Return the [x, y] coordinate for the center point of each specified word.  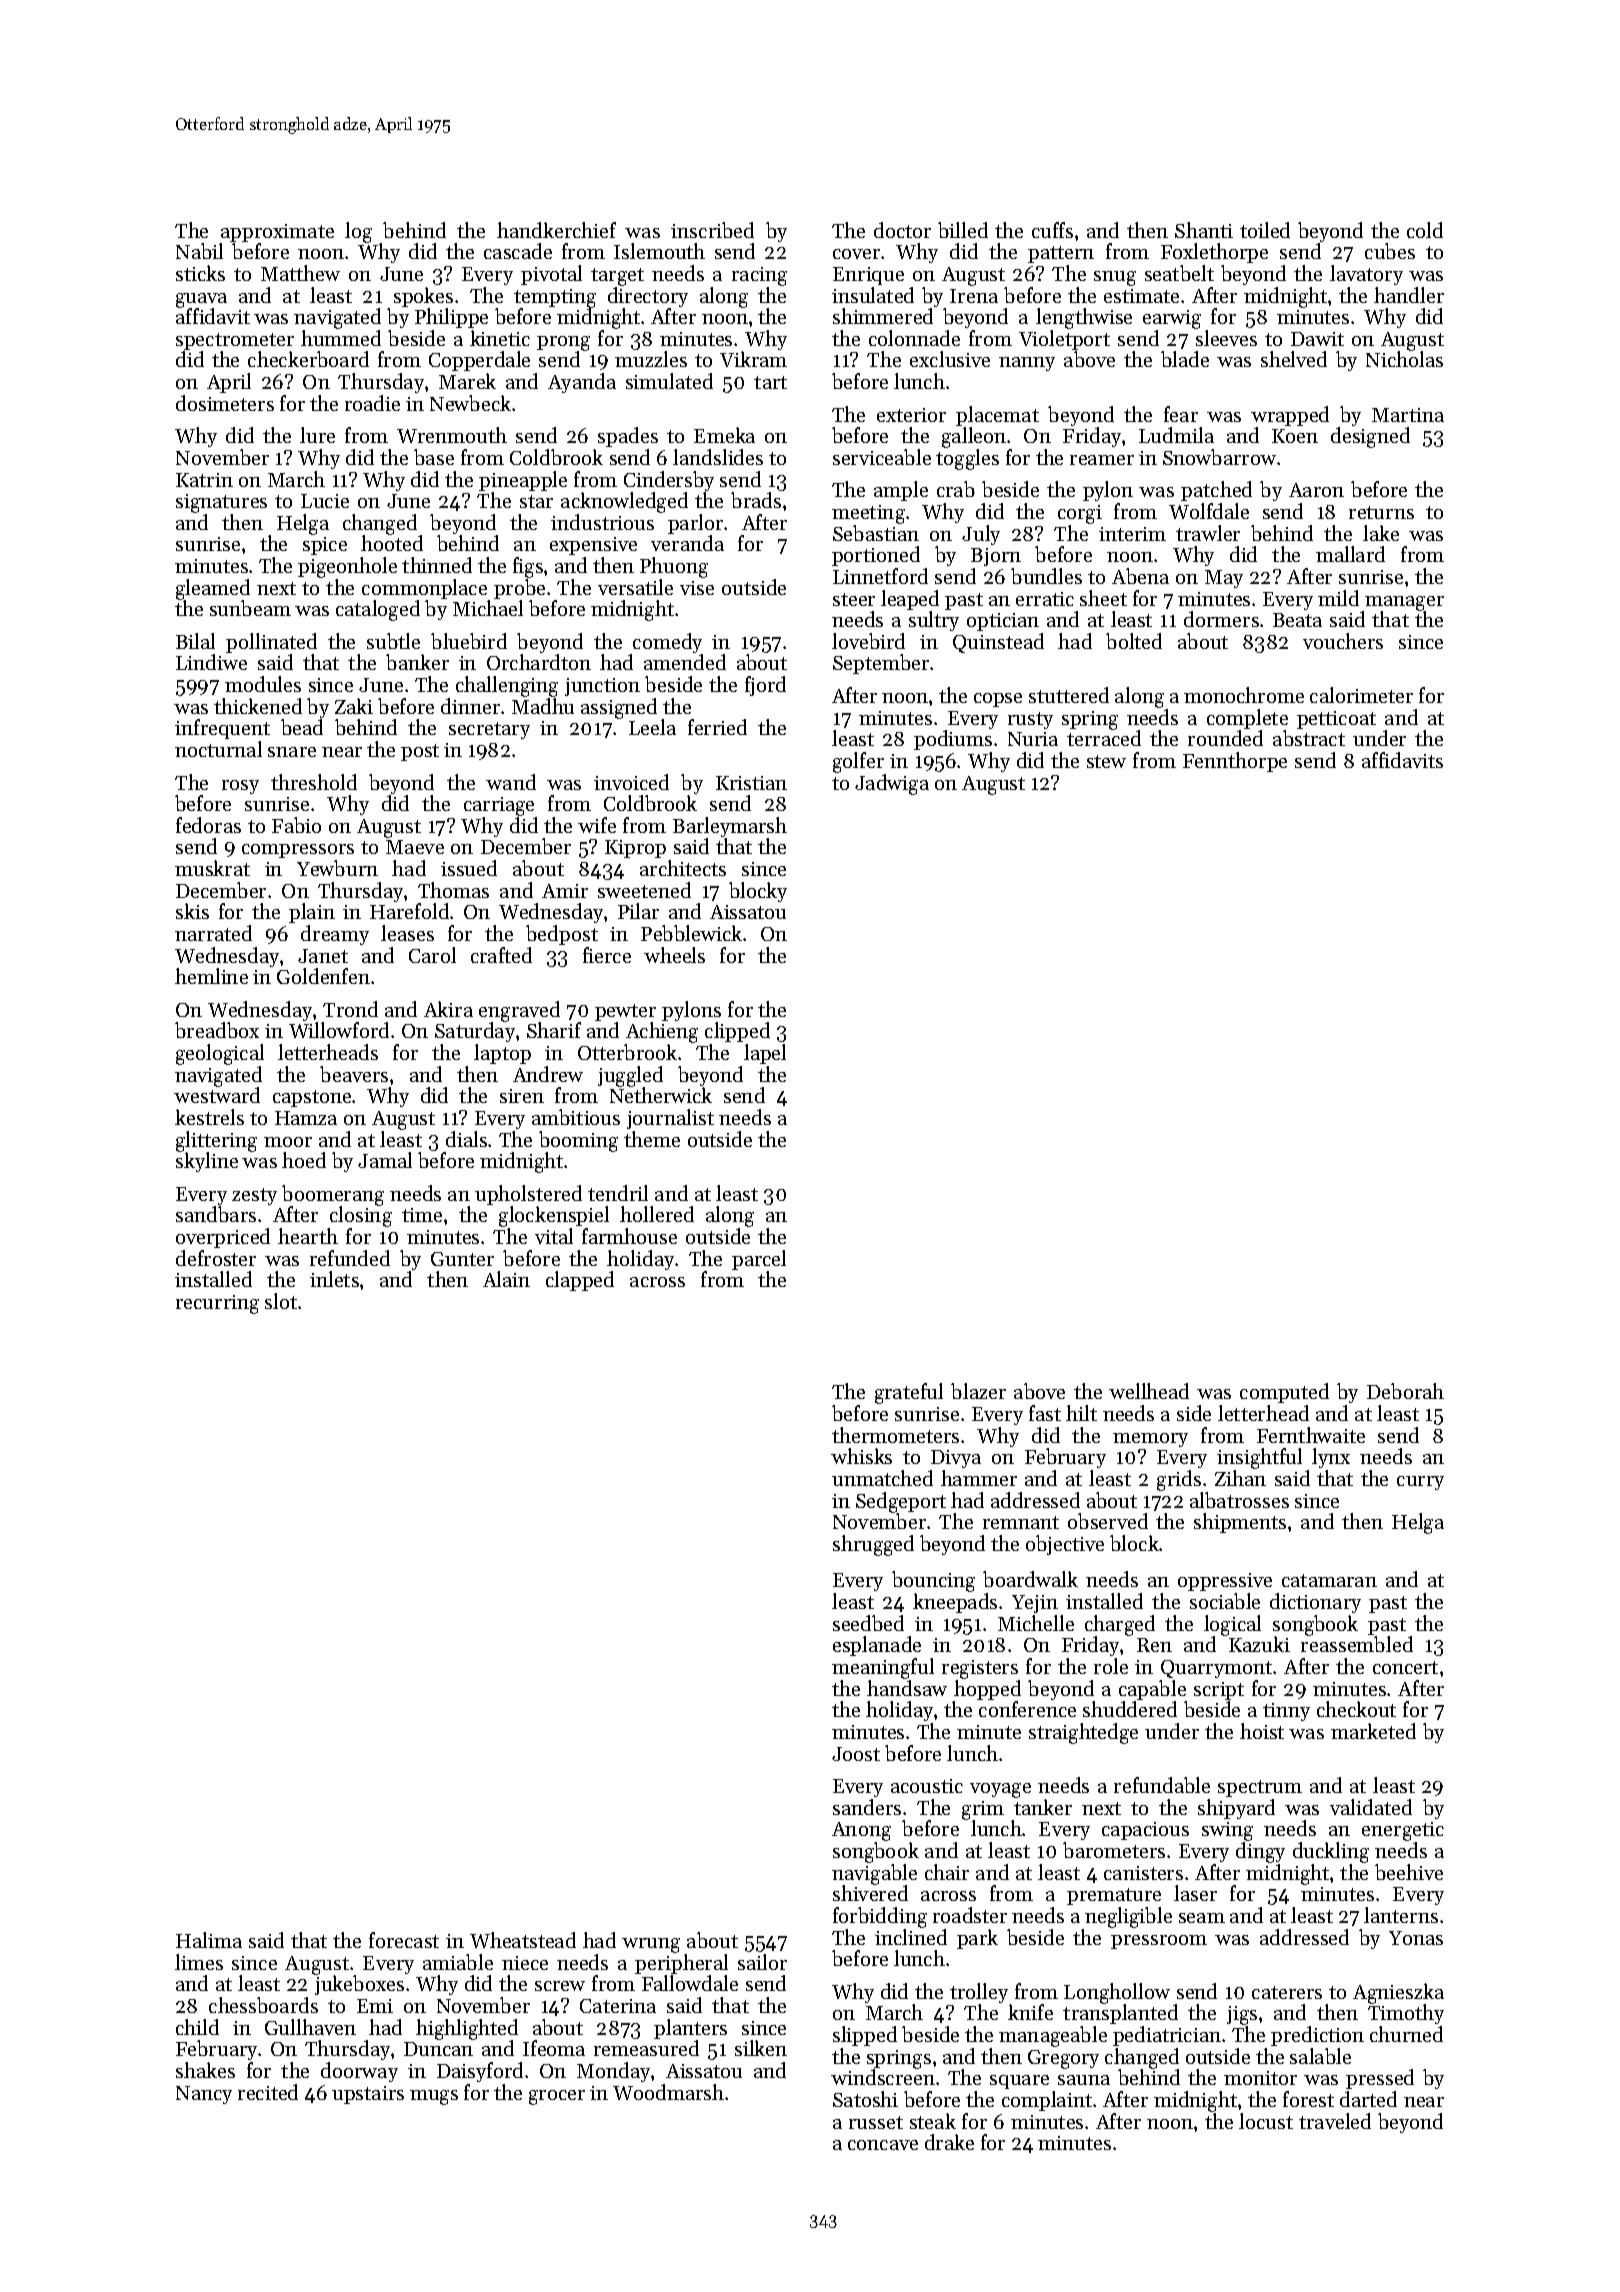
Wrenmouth [452, 435]
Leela [652, 727]
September [881, 664]
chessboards [263, 2005]
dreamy [335, 935]
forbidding [880, 1917]
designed [1370, 437]
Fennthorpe [1235, 762]
